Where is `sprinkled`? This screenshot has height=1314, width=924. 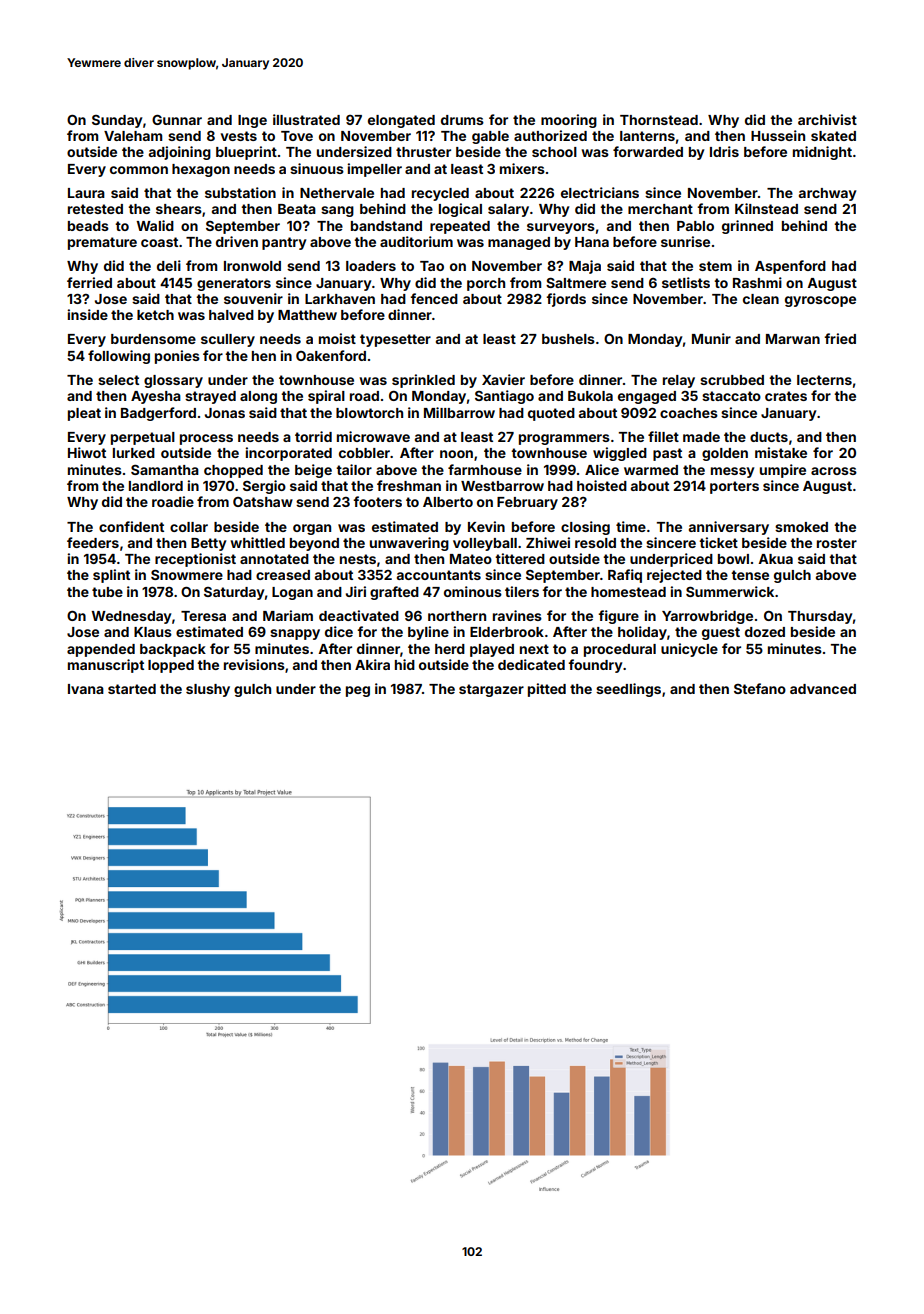 sprinkled is located at coordinates (423, 381).
